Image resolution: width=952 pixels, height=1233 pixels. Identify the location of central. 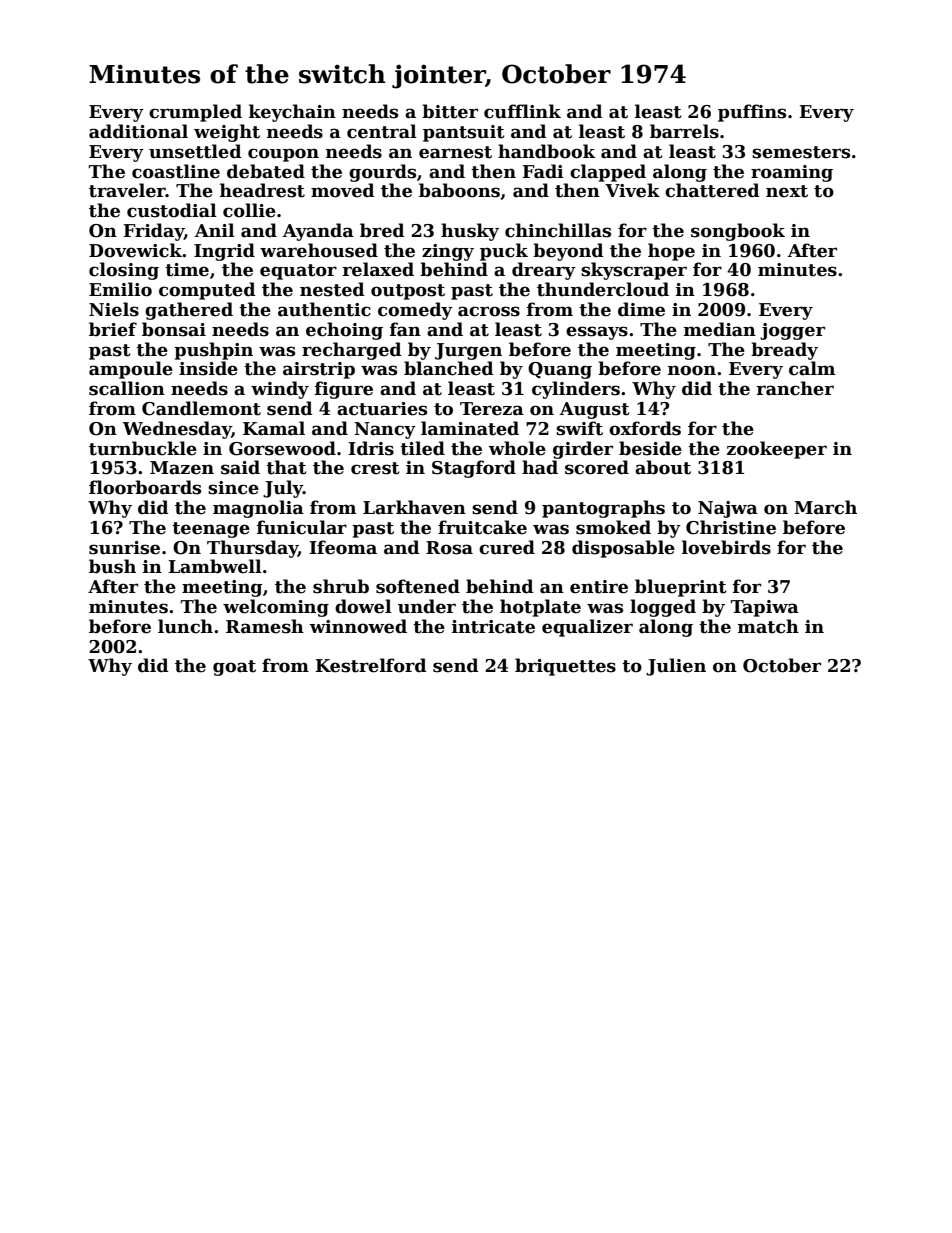
(382, 131).
